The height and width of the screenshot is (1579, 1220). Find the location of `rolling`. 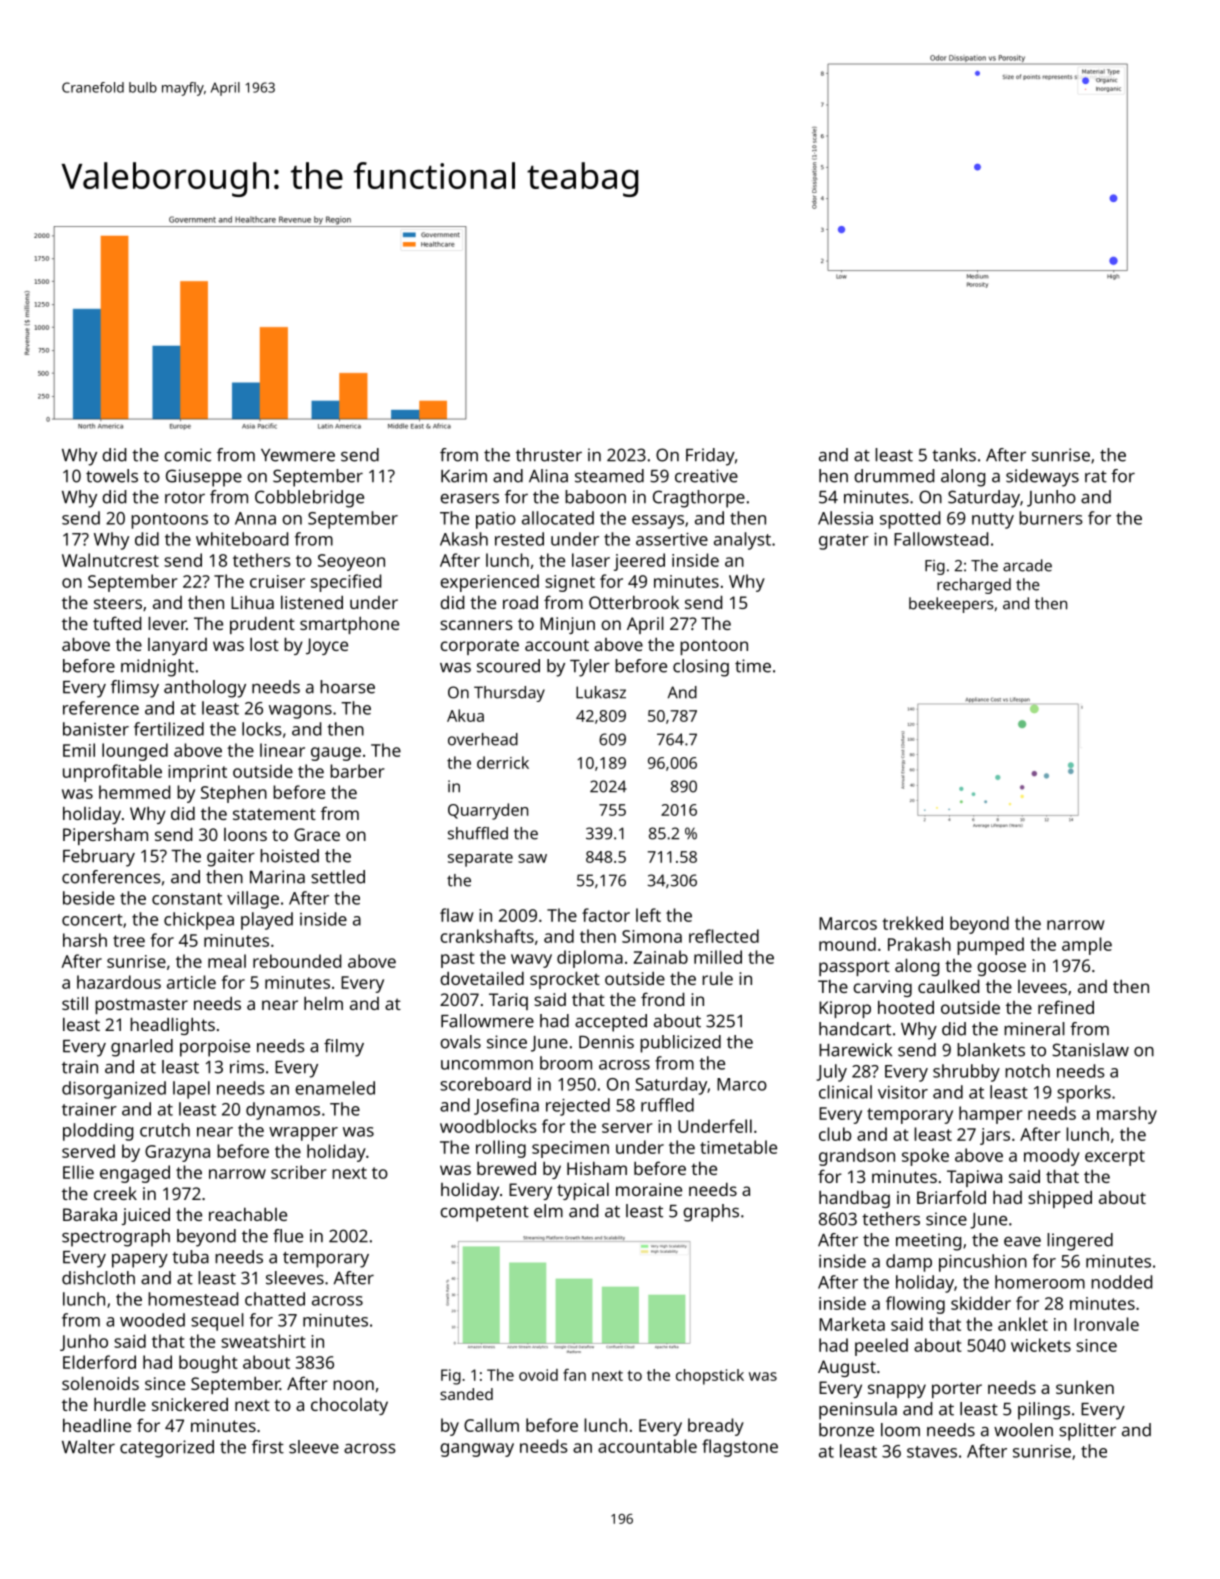

rolling is located at coordinates (501, 1149).
